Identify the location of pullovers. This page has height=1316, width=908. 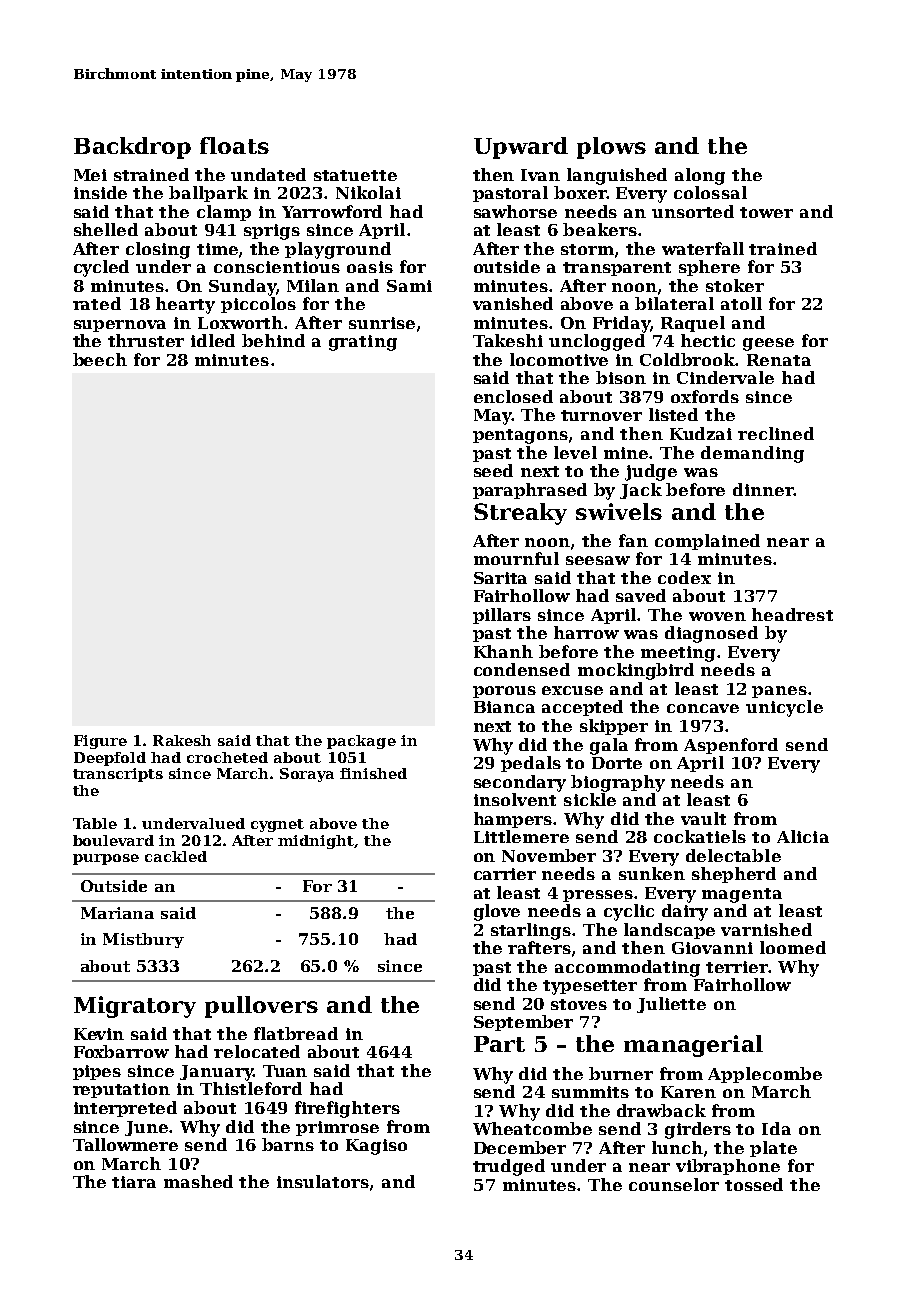
(261, 1007).
